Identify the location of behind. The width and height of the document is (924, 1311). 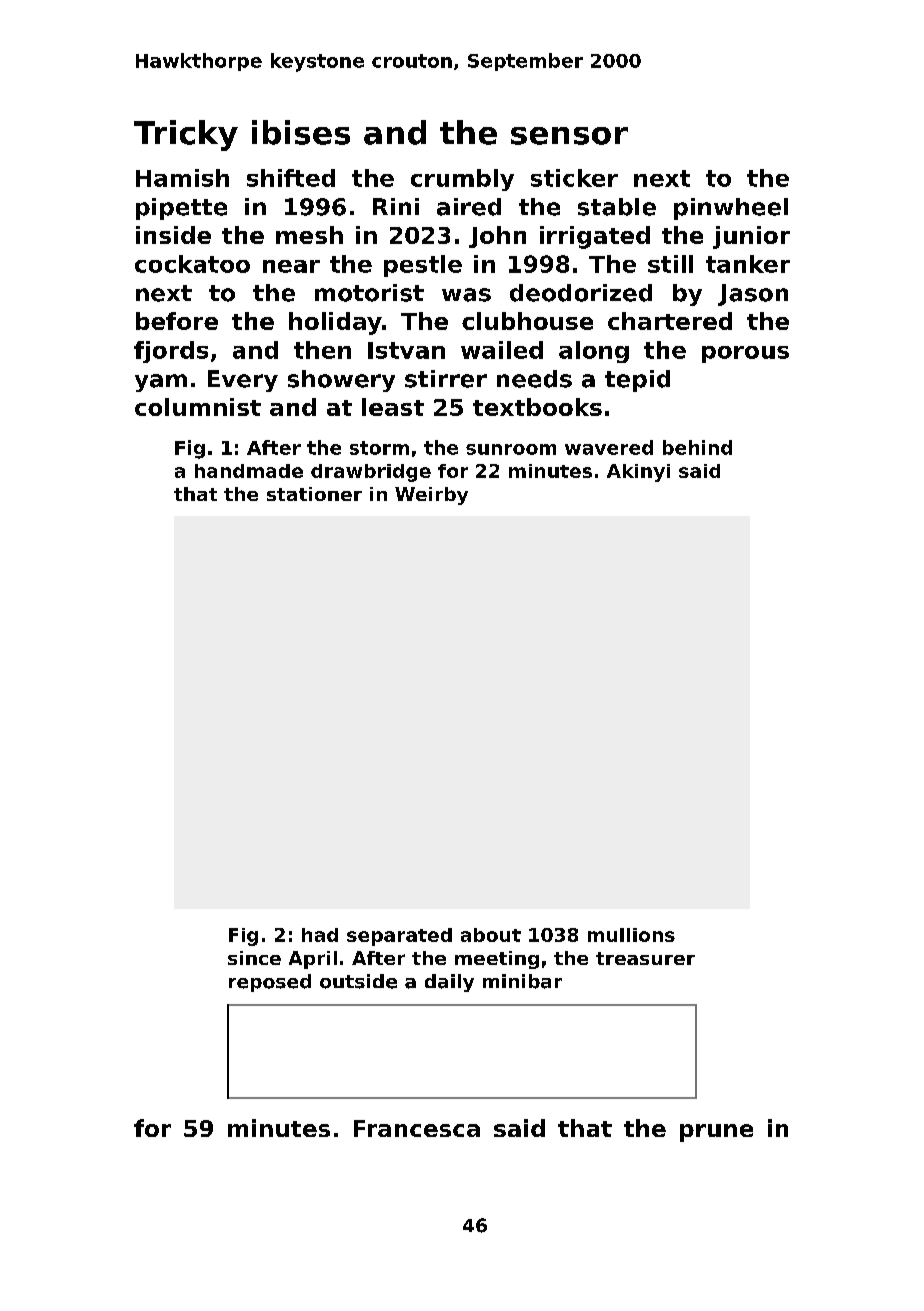
(697, 447).
